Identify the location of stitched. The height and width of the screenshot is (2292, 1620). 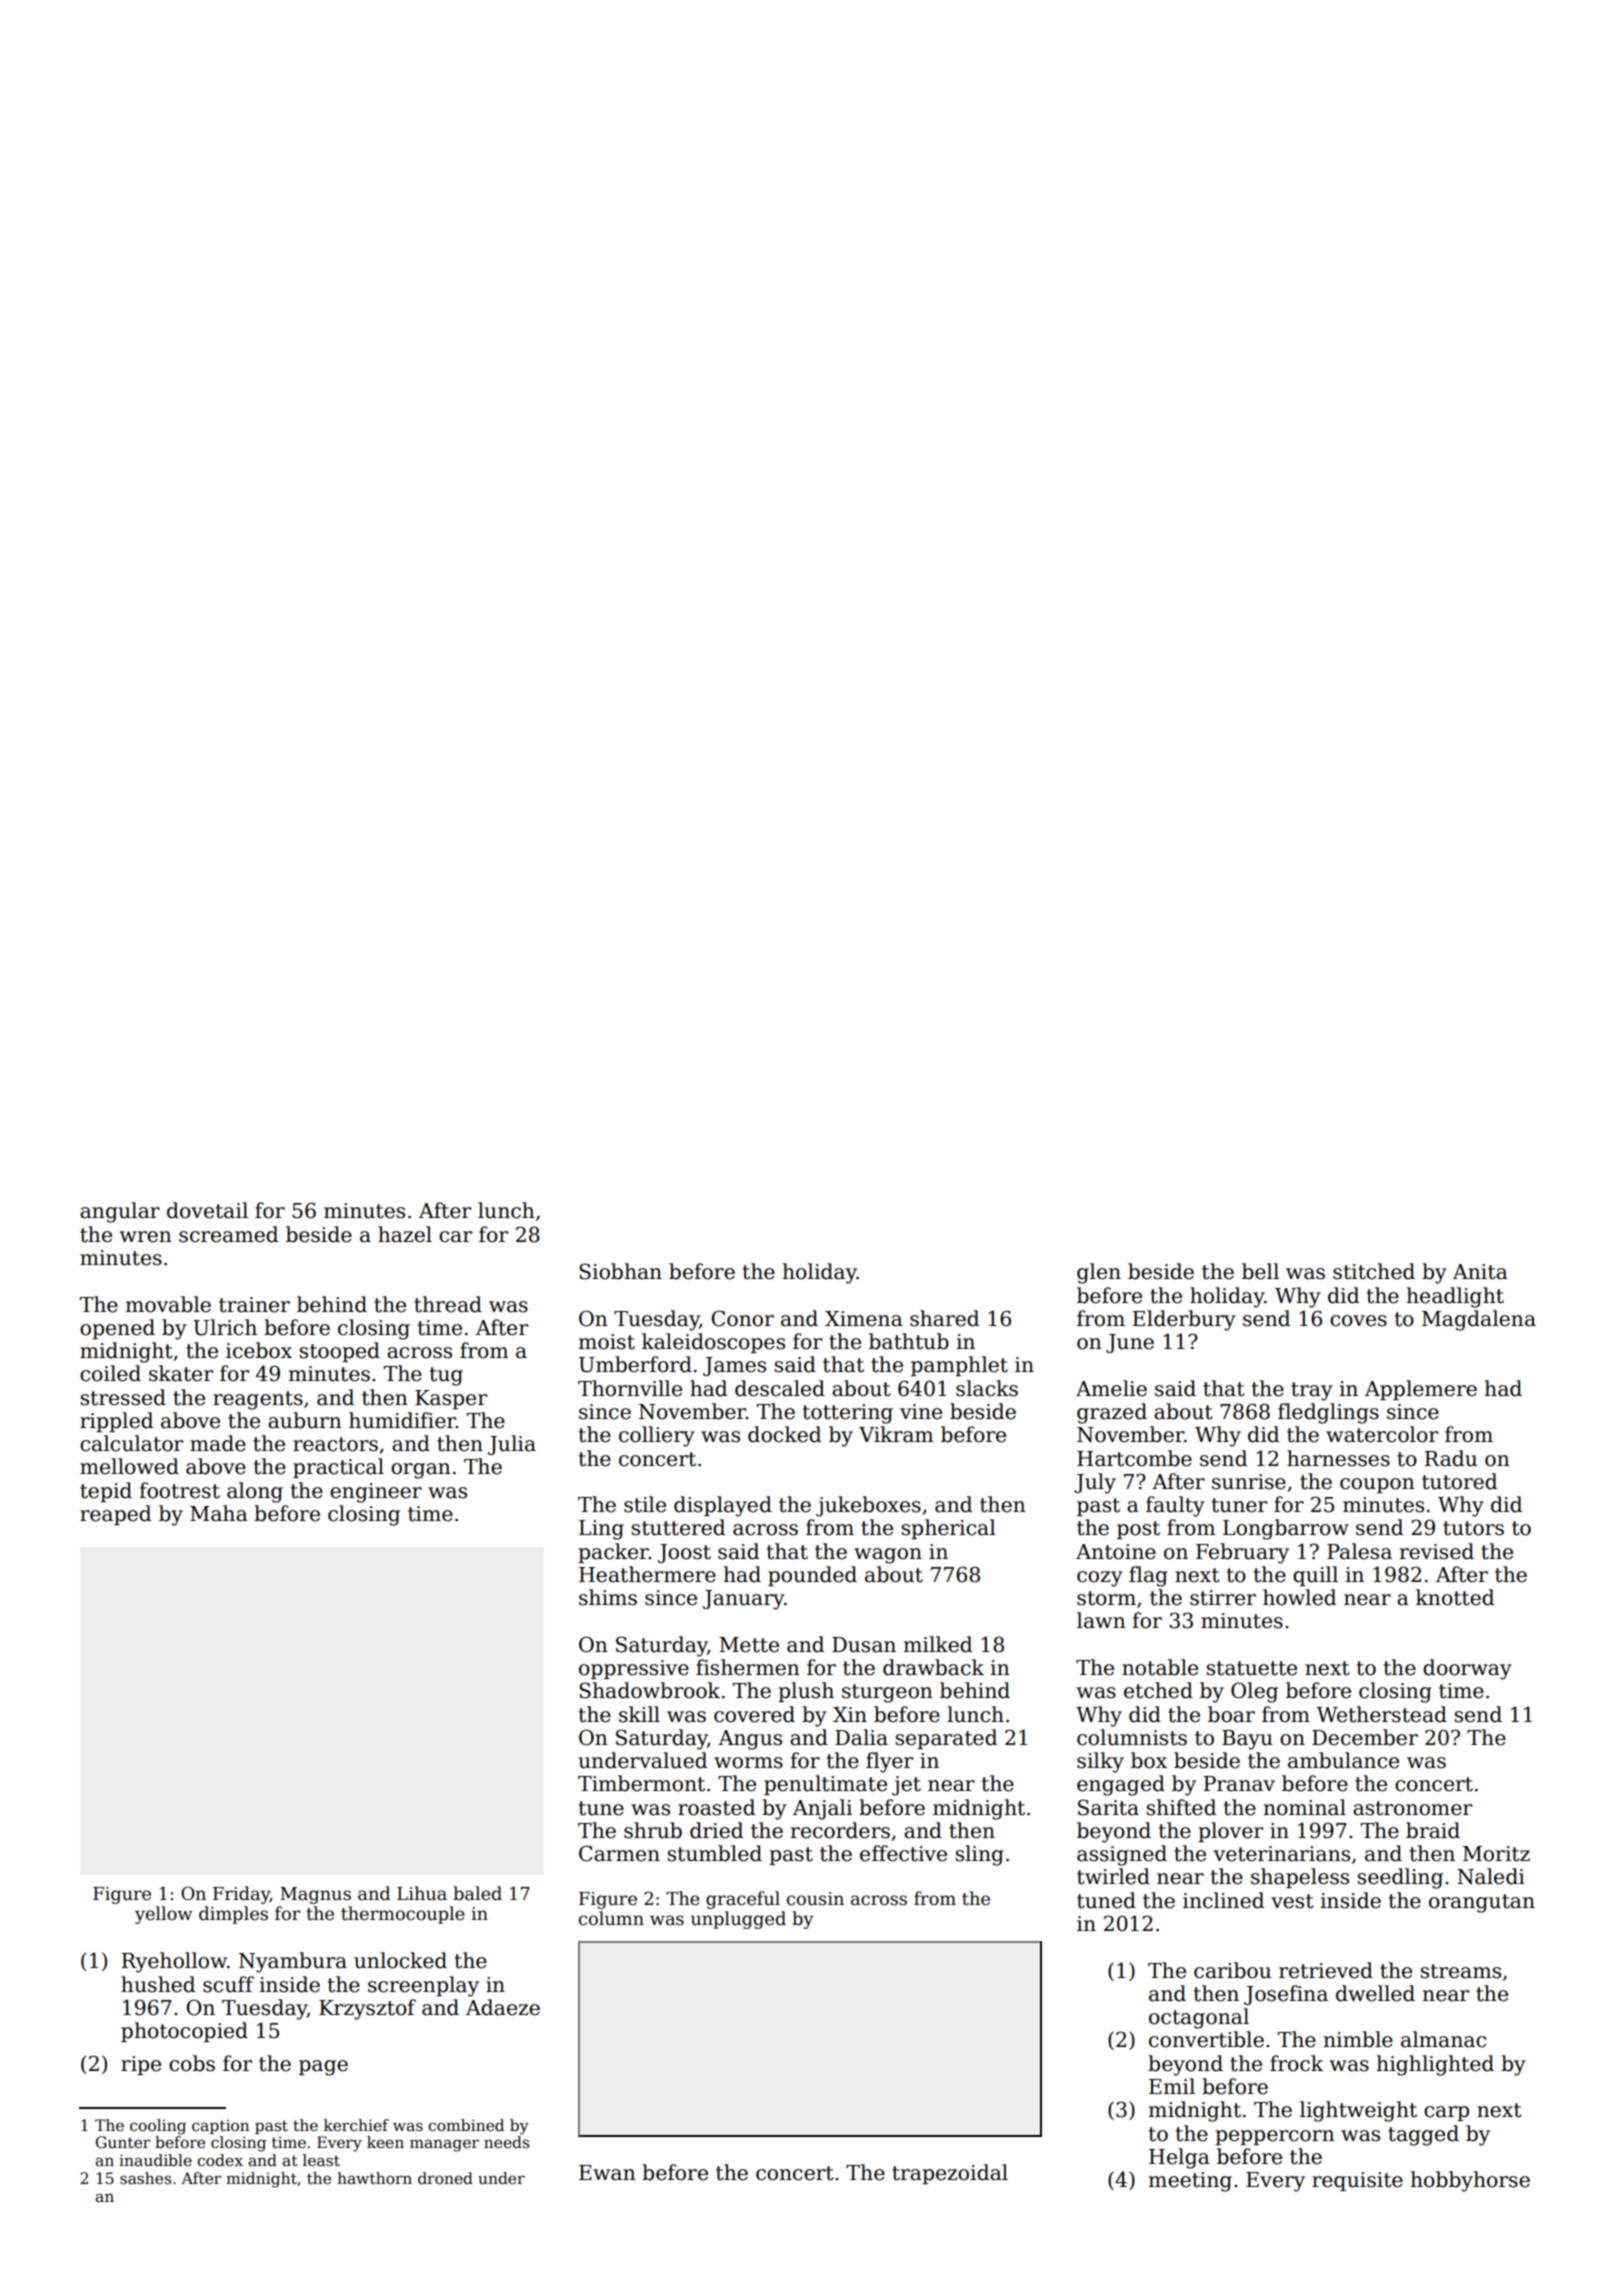
(1374, 1271).
